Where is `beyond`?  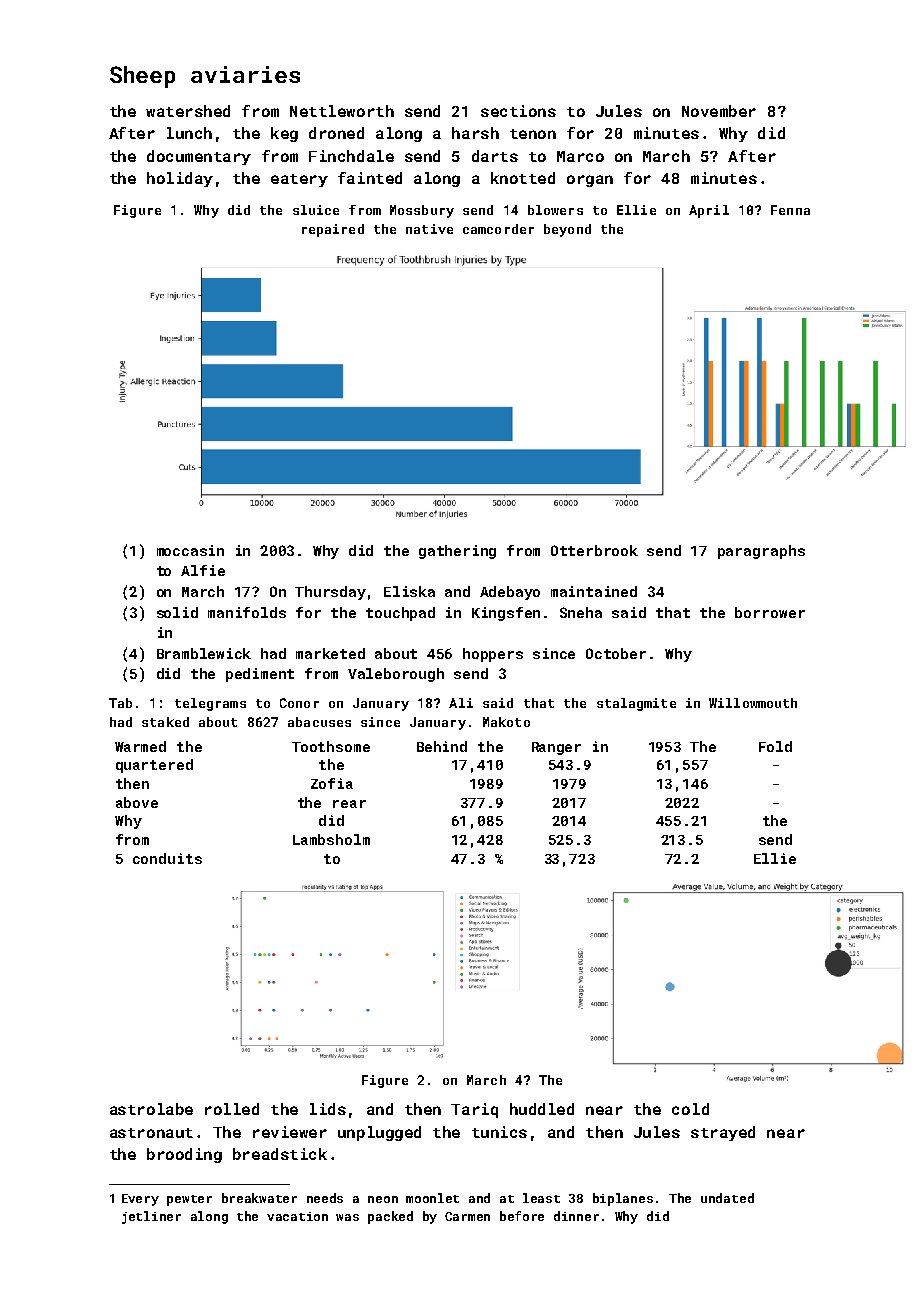 beyond is located at coordinates (567, 230).
